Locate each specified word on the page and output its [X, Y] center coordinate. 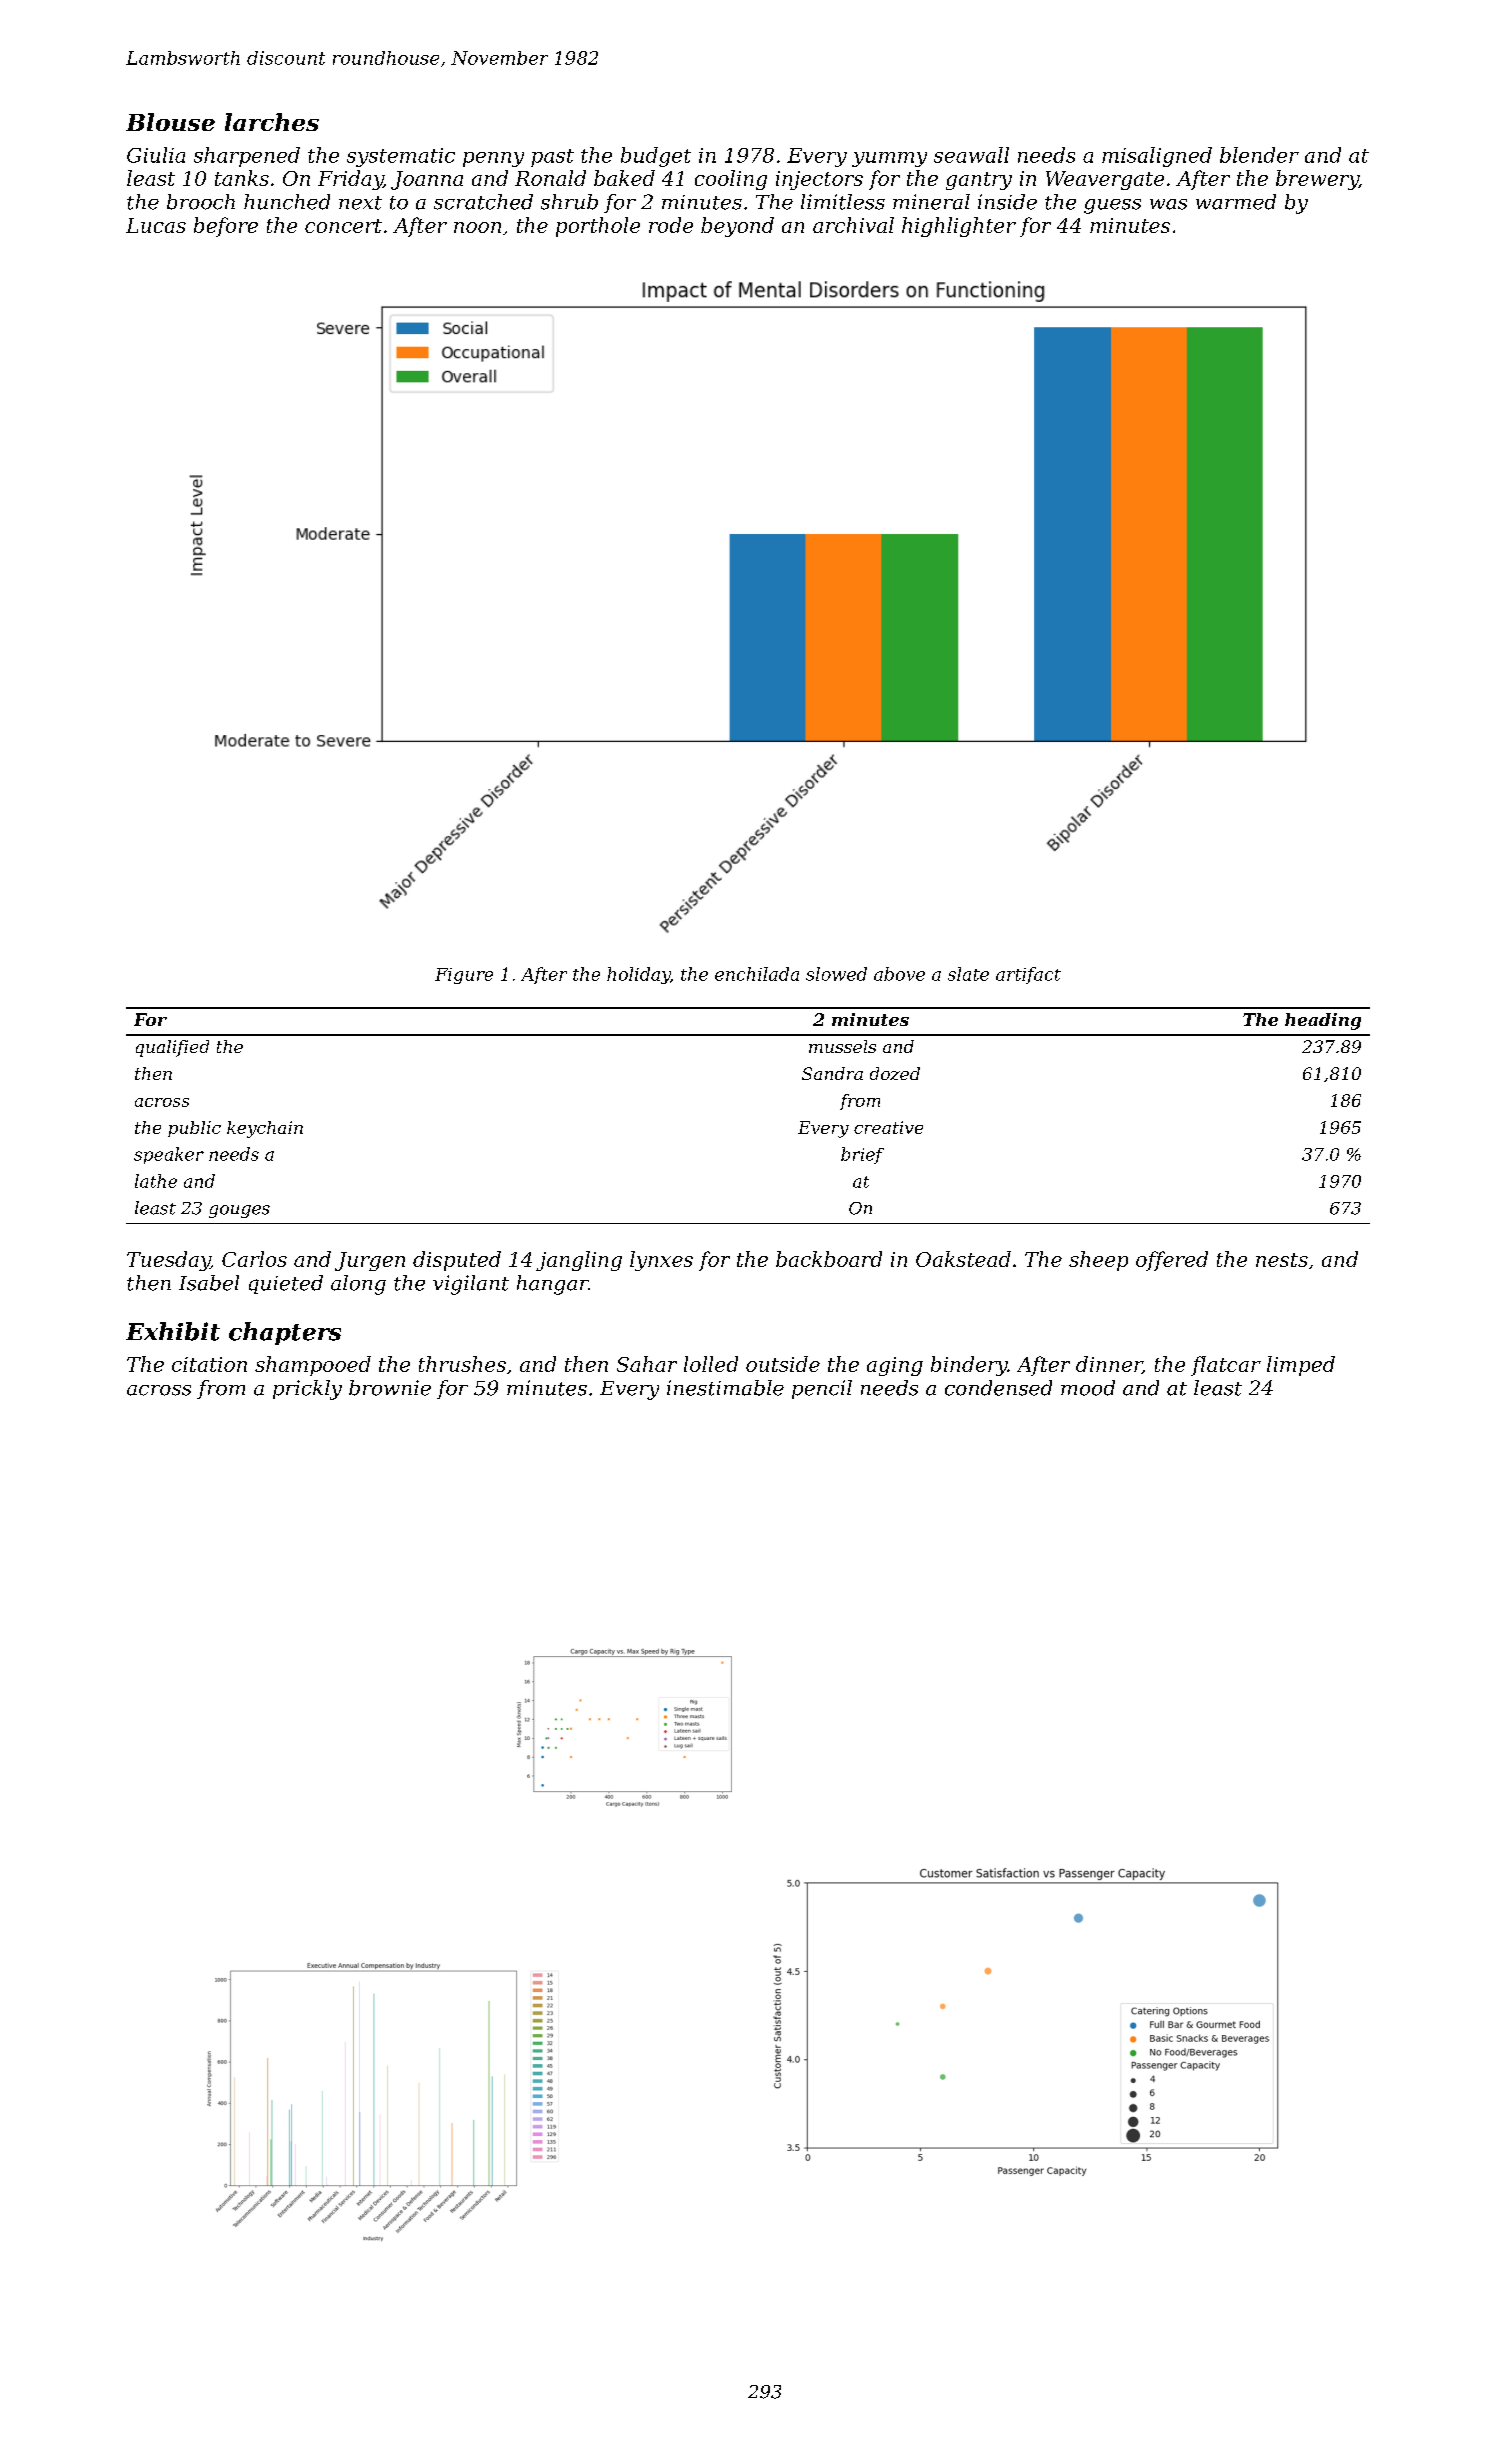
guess [1112, 206]
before [226, 227]
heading [1323, 1021]
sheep [1098, 1261]
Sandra [832, 1073]
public [194, 1129]
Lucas [156, 225]
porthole [598, 227]
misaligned [1157, 157]
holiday [638, 975]
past [552, 158]
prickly [307, 1390]
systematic [401, 157]
